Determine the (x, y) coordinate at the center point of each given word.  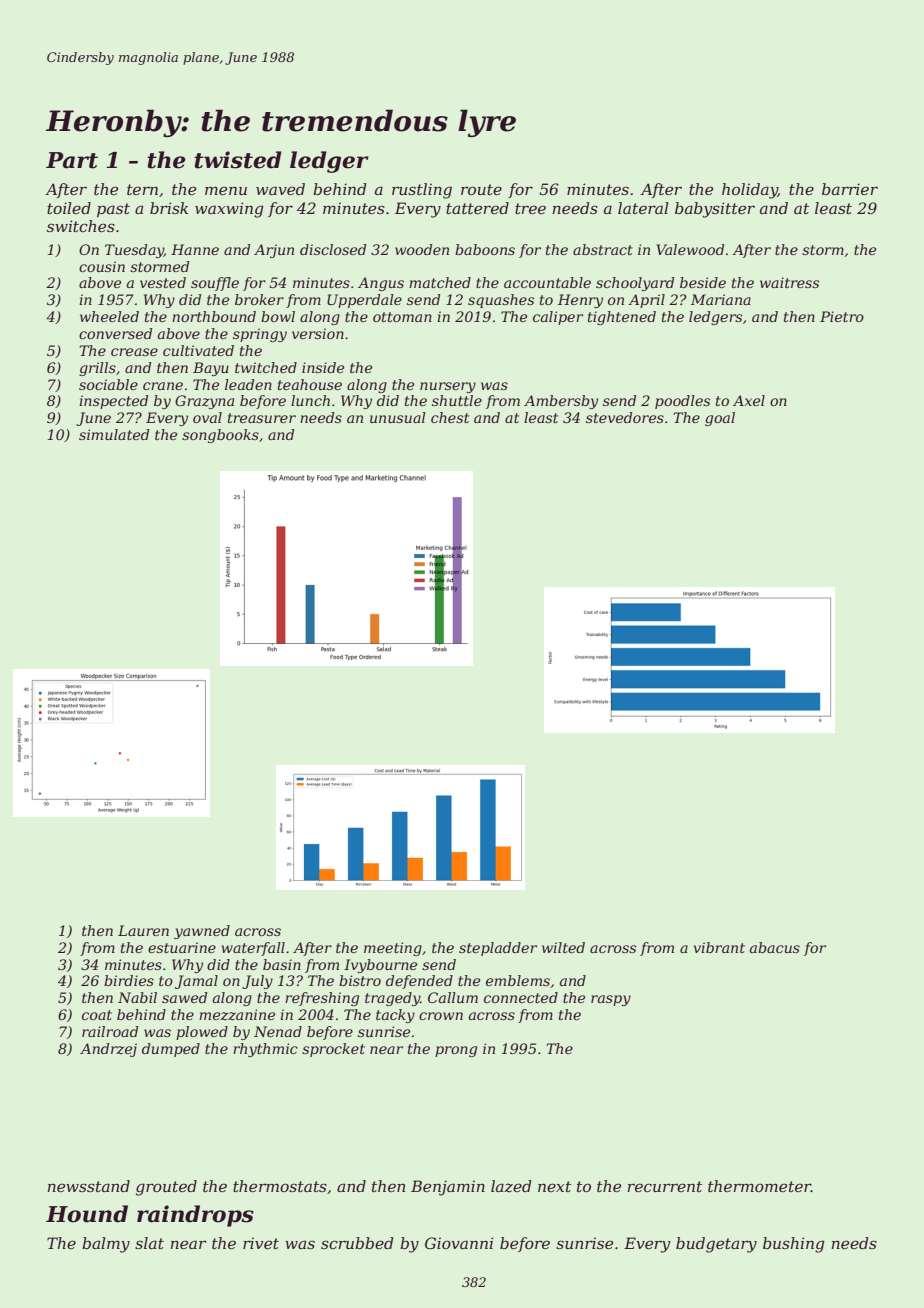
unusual (398, 417)
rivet (261, 1243)
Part (72, 160)
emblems (518, 980)
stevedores (625, 417)
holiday (750, 191)
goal (720, 419)
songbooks (220, 436)
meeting (393, 949)
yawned (202, 932)
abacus (775, 947)
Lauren (143, 930)
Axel (749, 400)
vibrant (719, 947)
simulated (114, 434)
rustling (422, 191)
